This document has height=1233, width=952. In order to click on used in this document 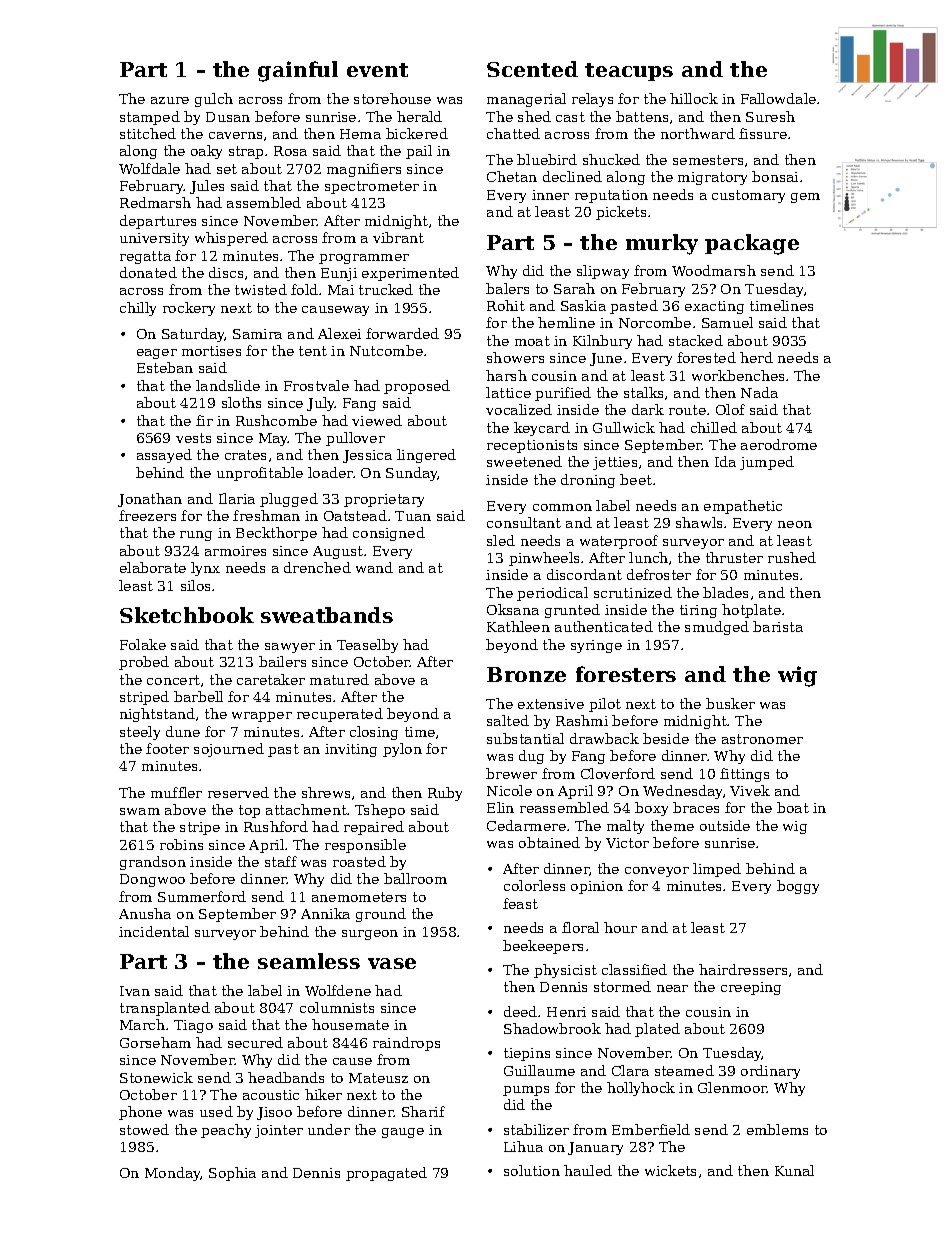, I will do `click(216, 1111)`.
